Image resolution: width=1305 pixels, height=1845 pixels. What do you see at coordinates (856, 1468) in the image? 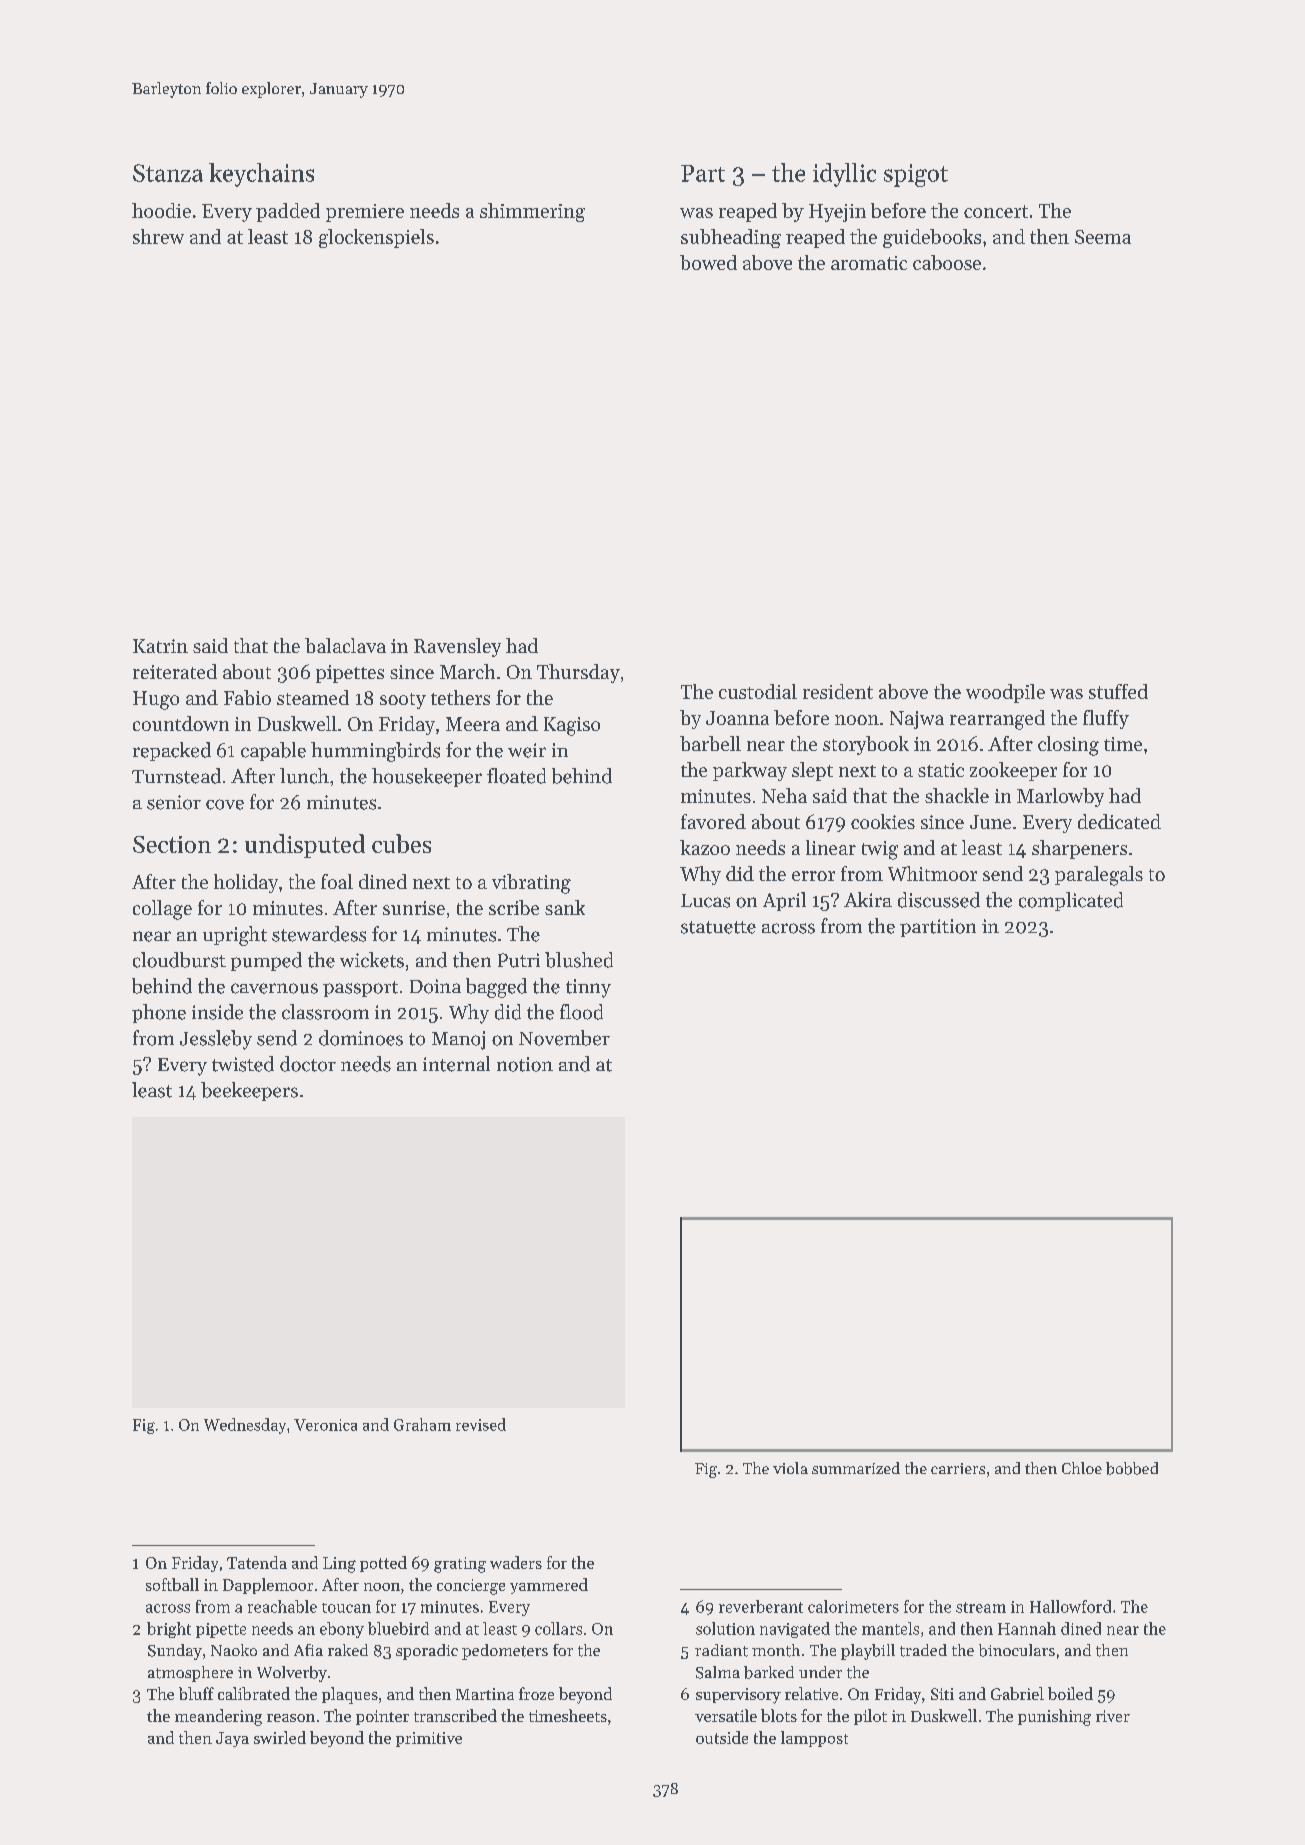
I see `summarized` at bounding box center [856, 1468].
